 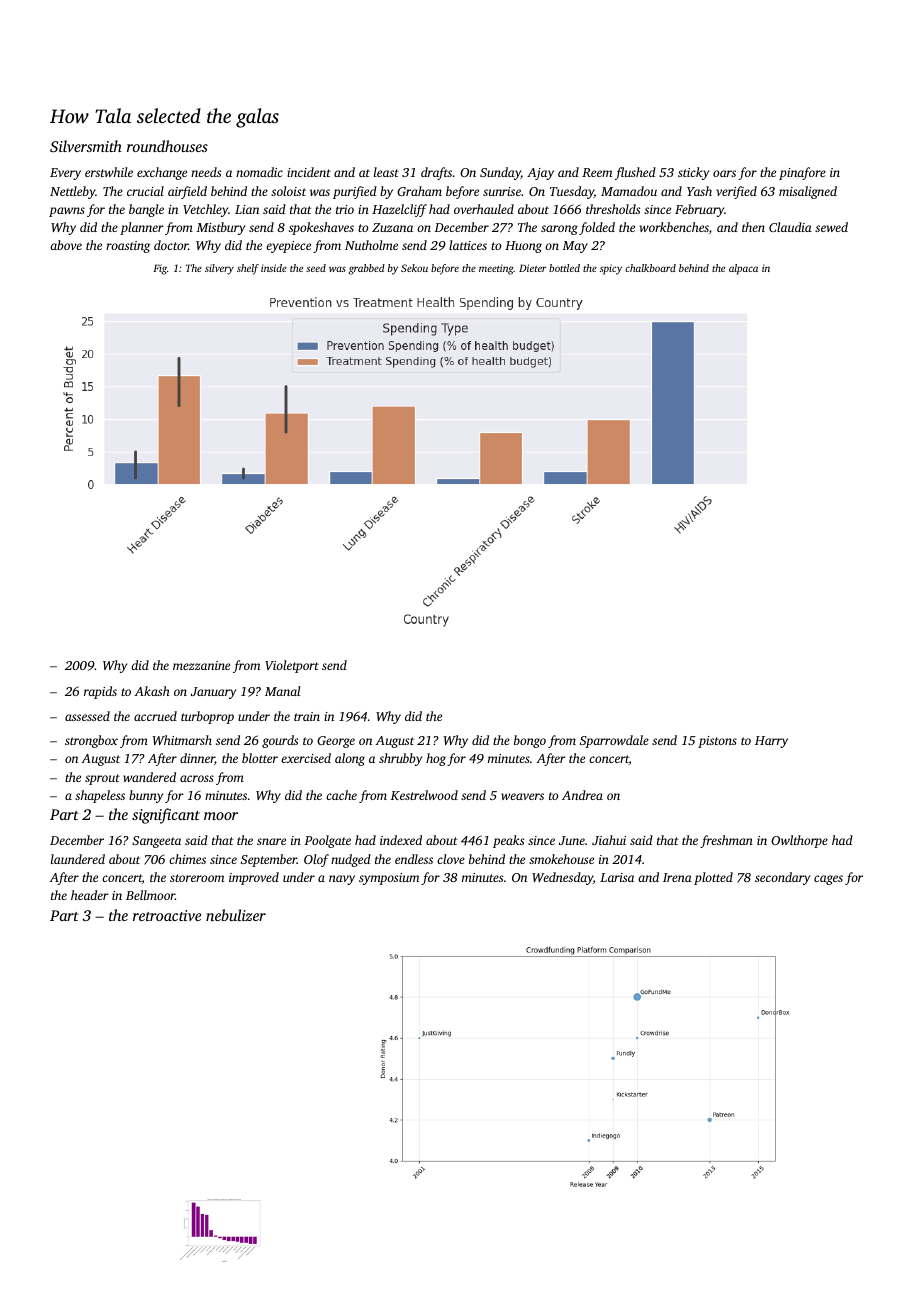 I want to click on Sparrowdale, so click(x=614, y=741).
